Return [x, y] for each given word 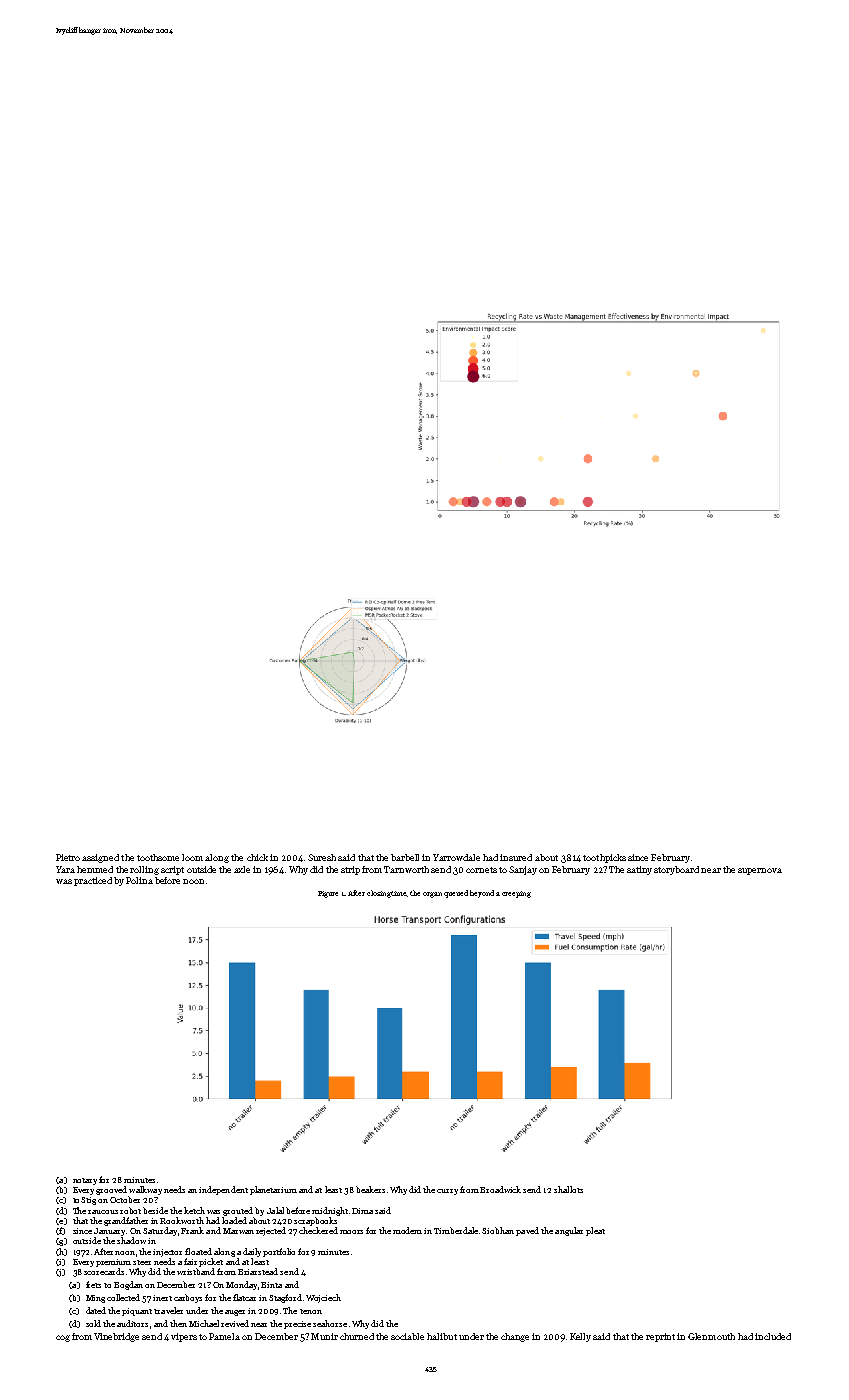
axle [242, 869]
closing [379, 894]
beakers [370, 1189]
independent [223, 1190]
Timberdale [456, 1230]
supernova [760, 871]
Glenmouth [711, 1336]
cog [63, 1338]
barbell [405, 857]
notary [85, 1181]
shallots [568, 1189]
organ [432, 895]
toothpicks [604, 858]
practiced [93, 881]
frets [93, 1284]
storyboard [676, 870]
